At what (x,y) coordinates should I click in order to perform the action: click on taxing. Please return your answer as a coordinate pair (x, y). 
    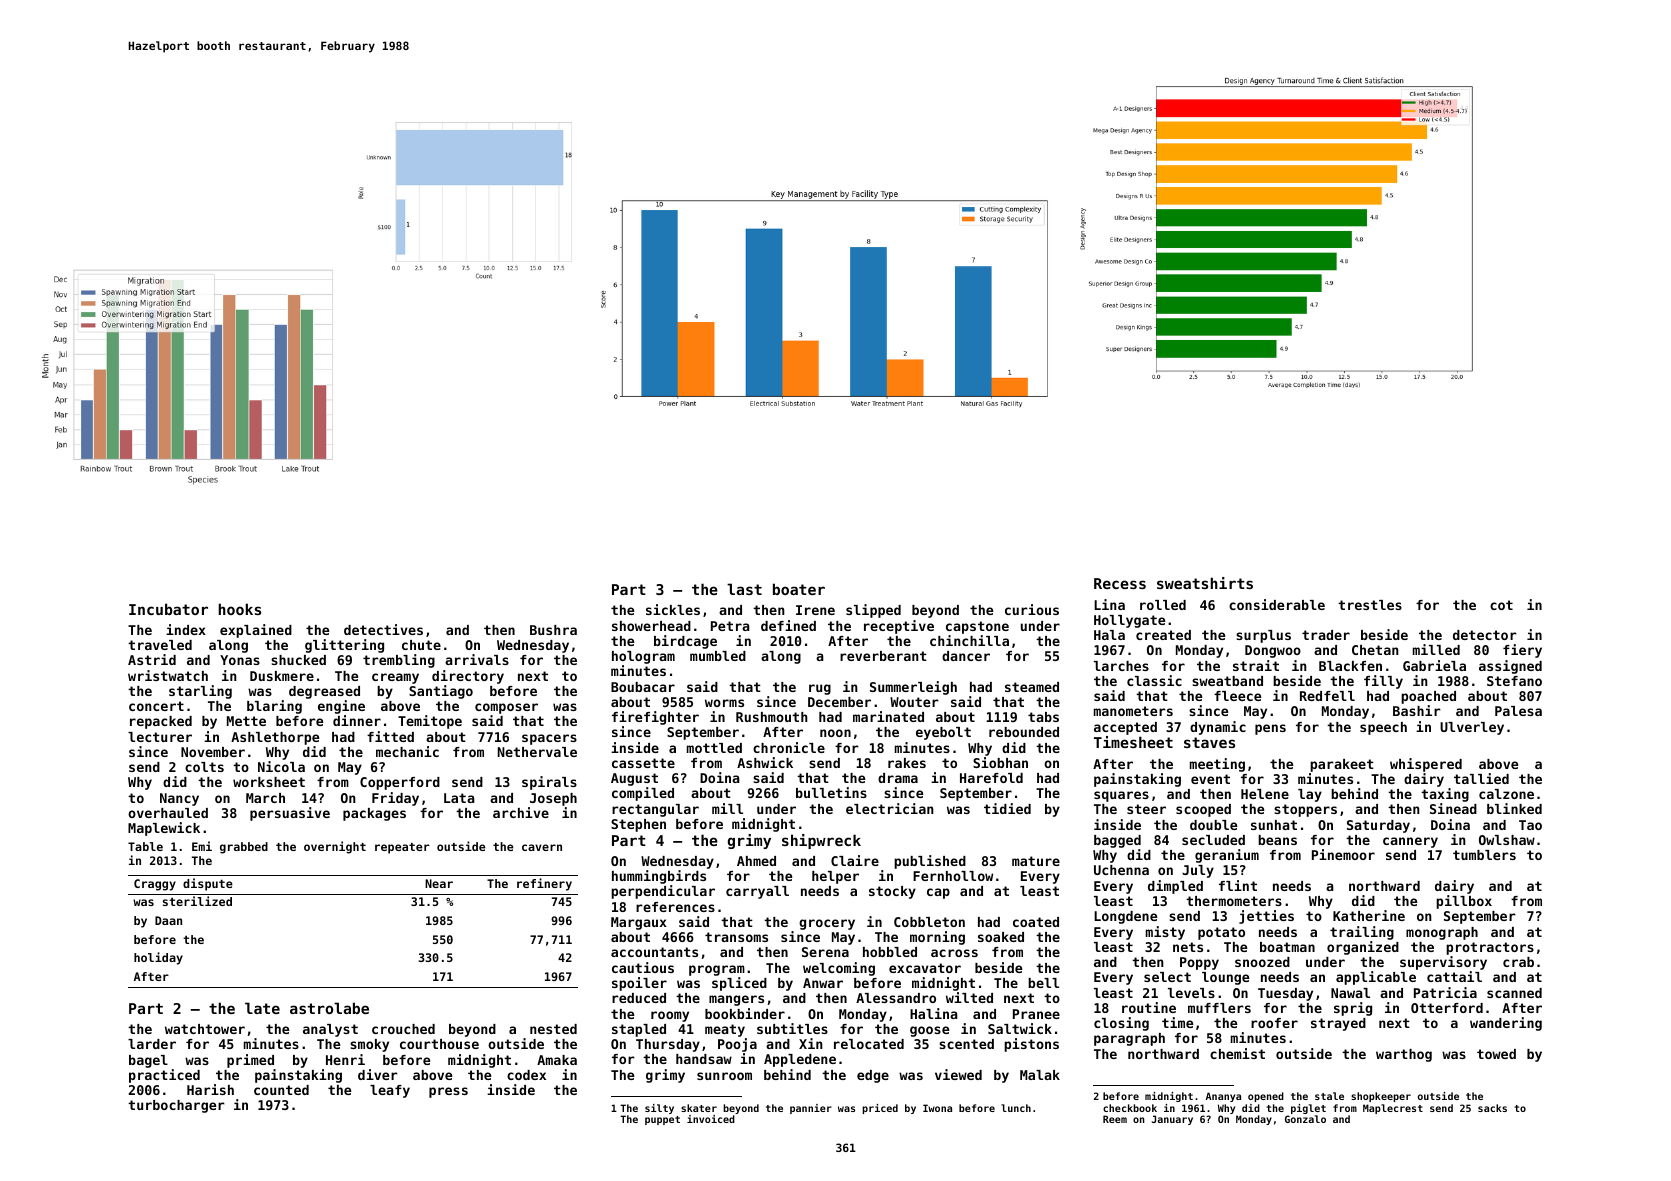
    Looking at the image, I should click on (1445, 795).
